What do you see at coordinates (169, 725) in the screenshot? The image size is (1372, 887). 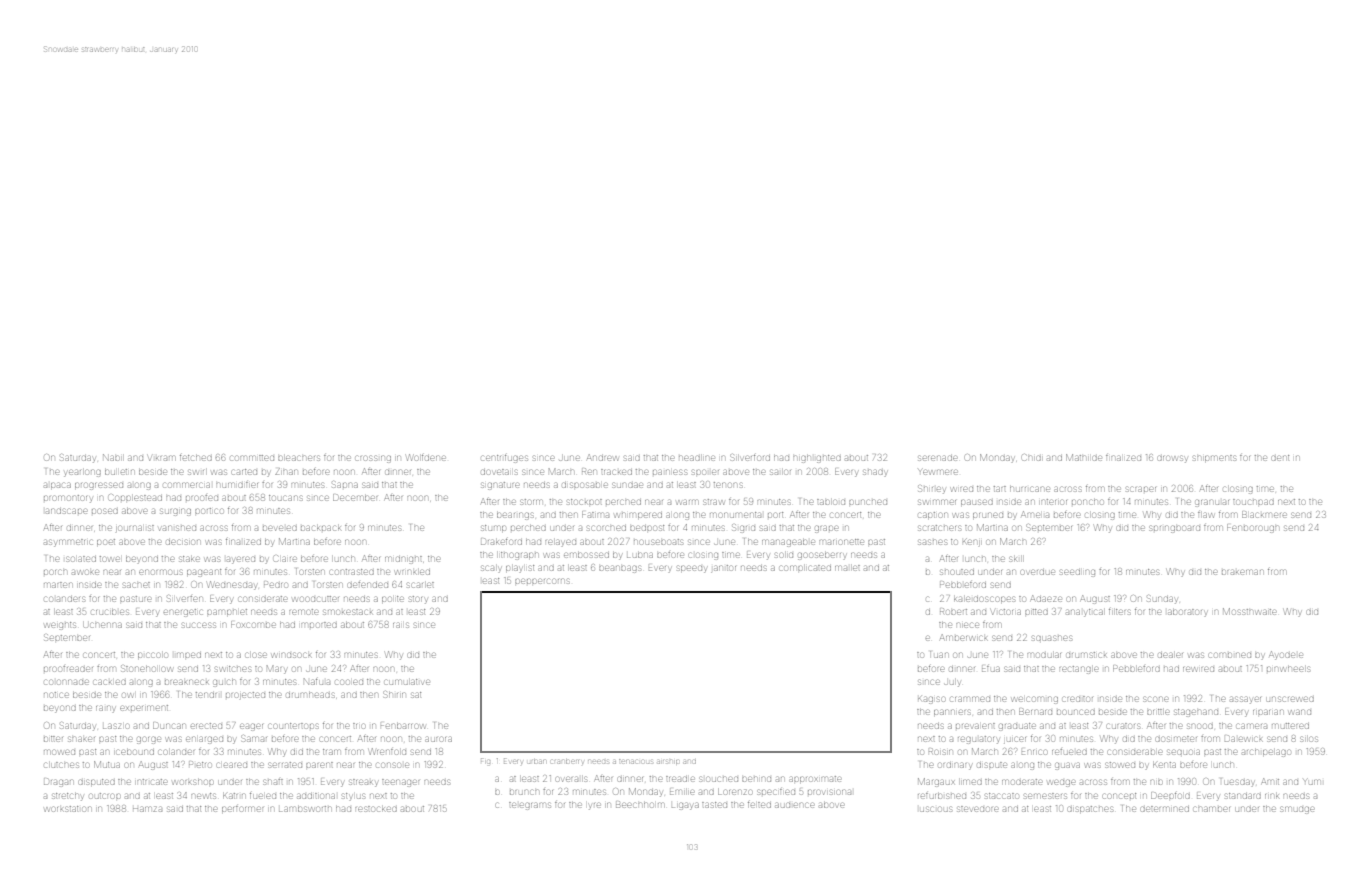 I see `Duncan` at bounding box center [169, 725].
